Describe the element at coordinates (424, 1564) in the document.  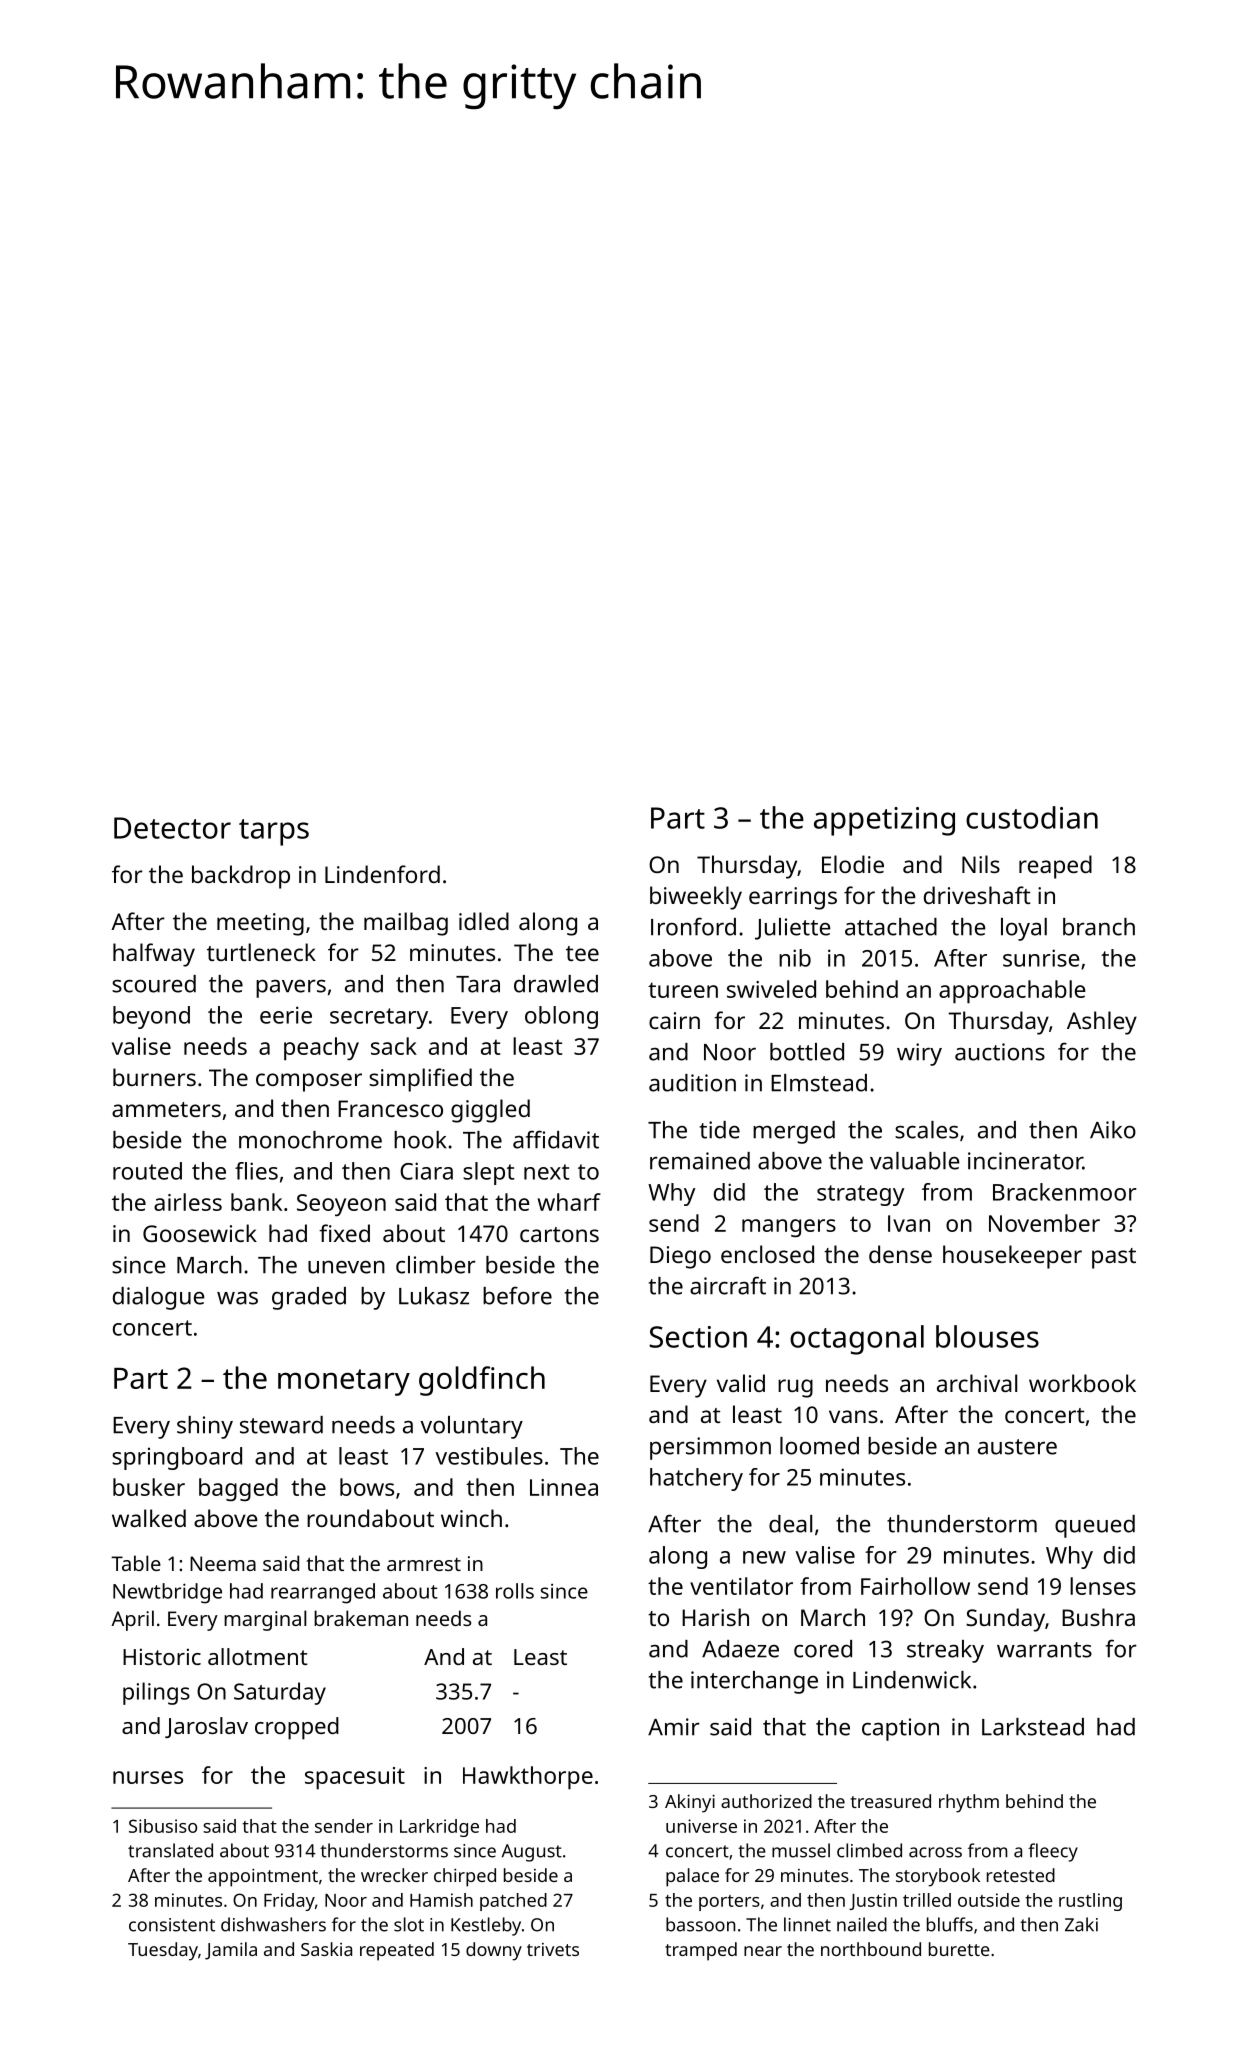
I see `armrest` at that location.
